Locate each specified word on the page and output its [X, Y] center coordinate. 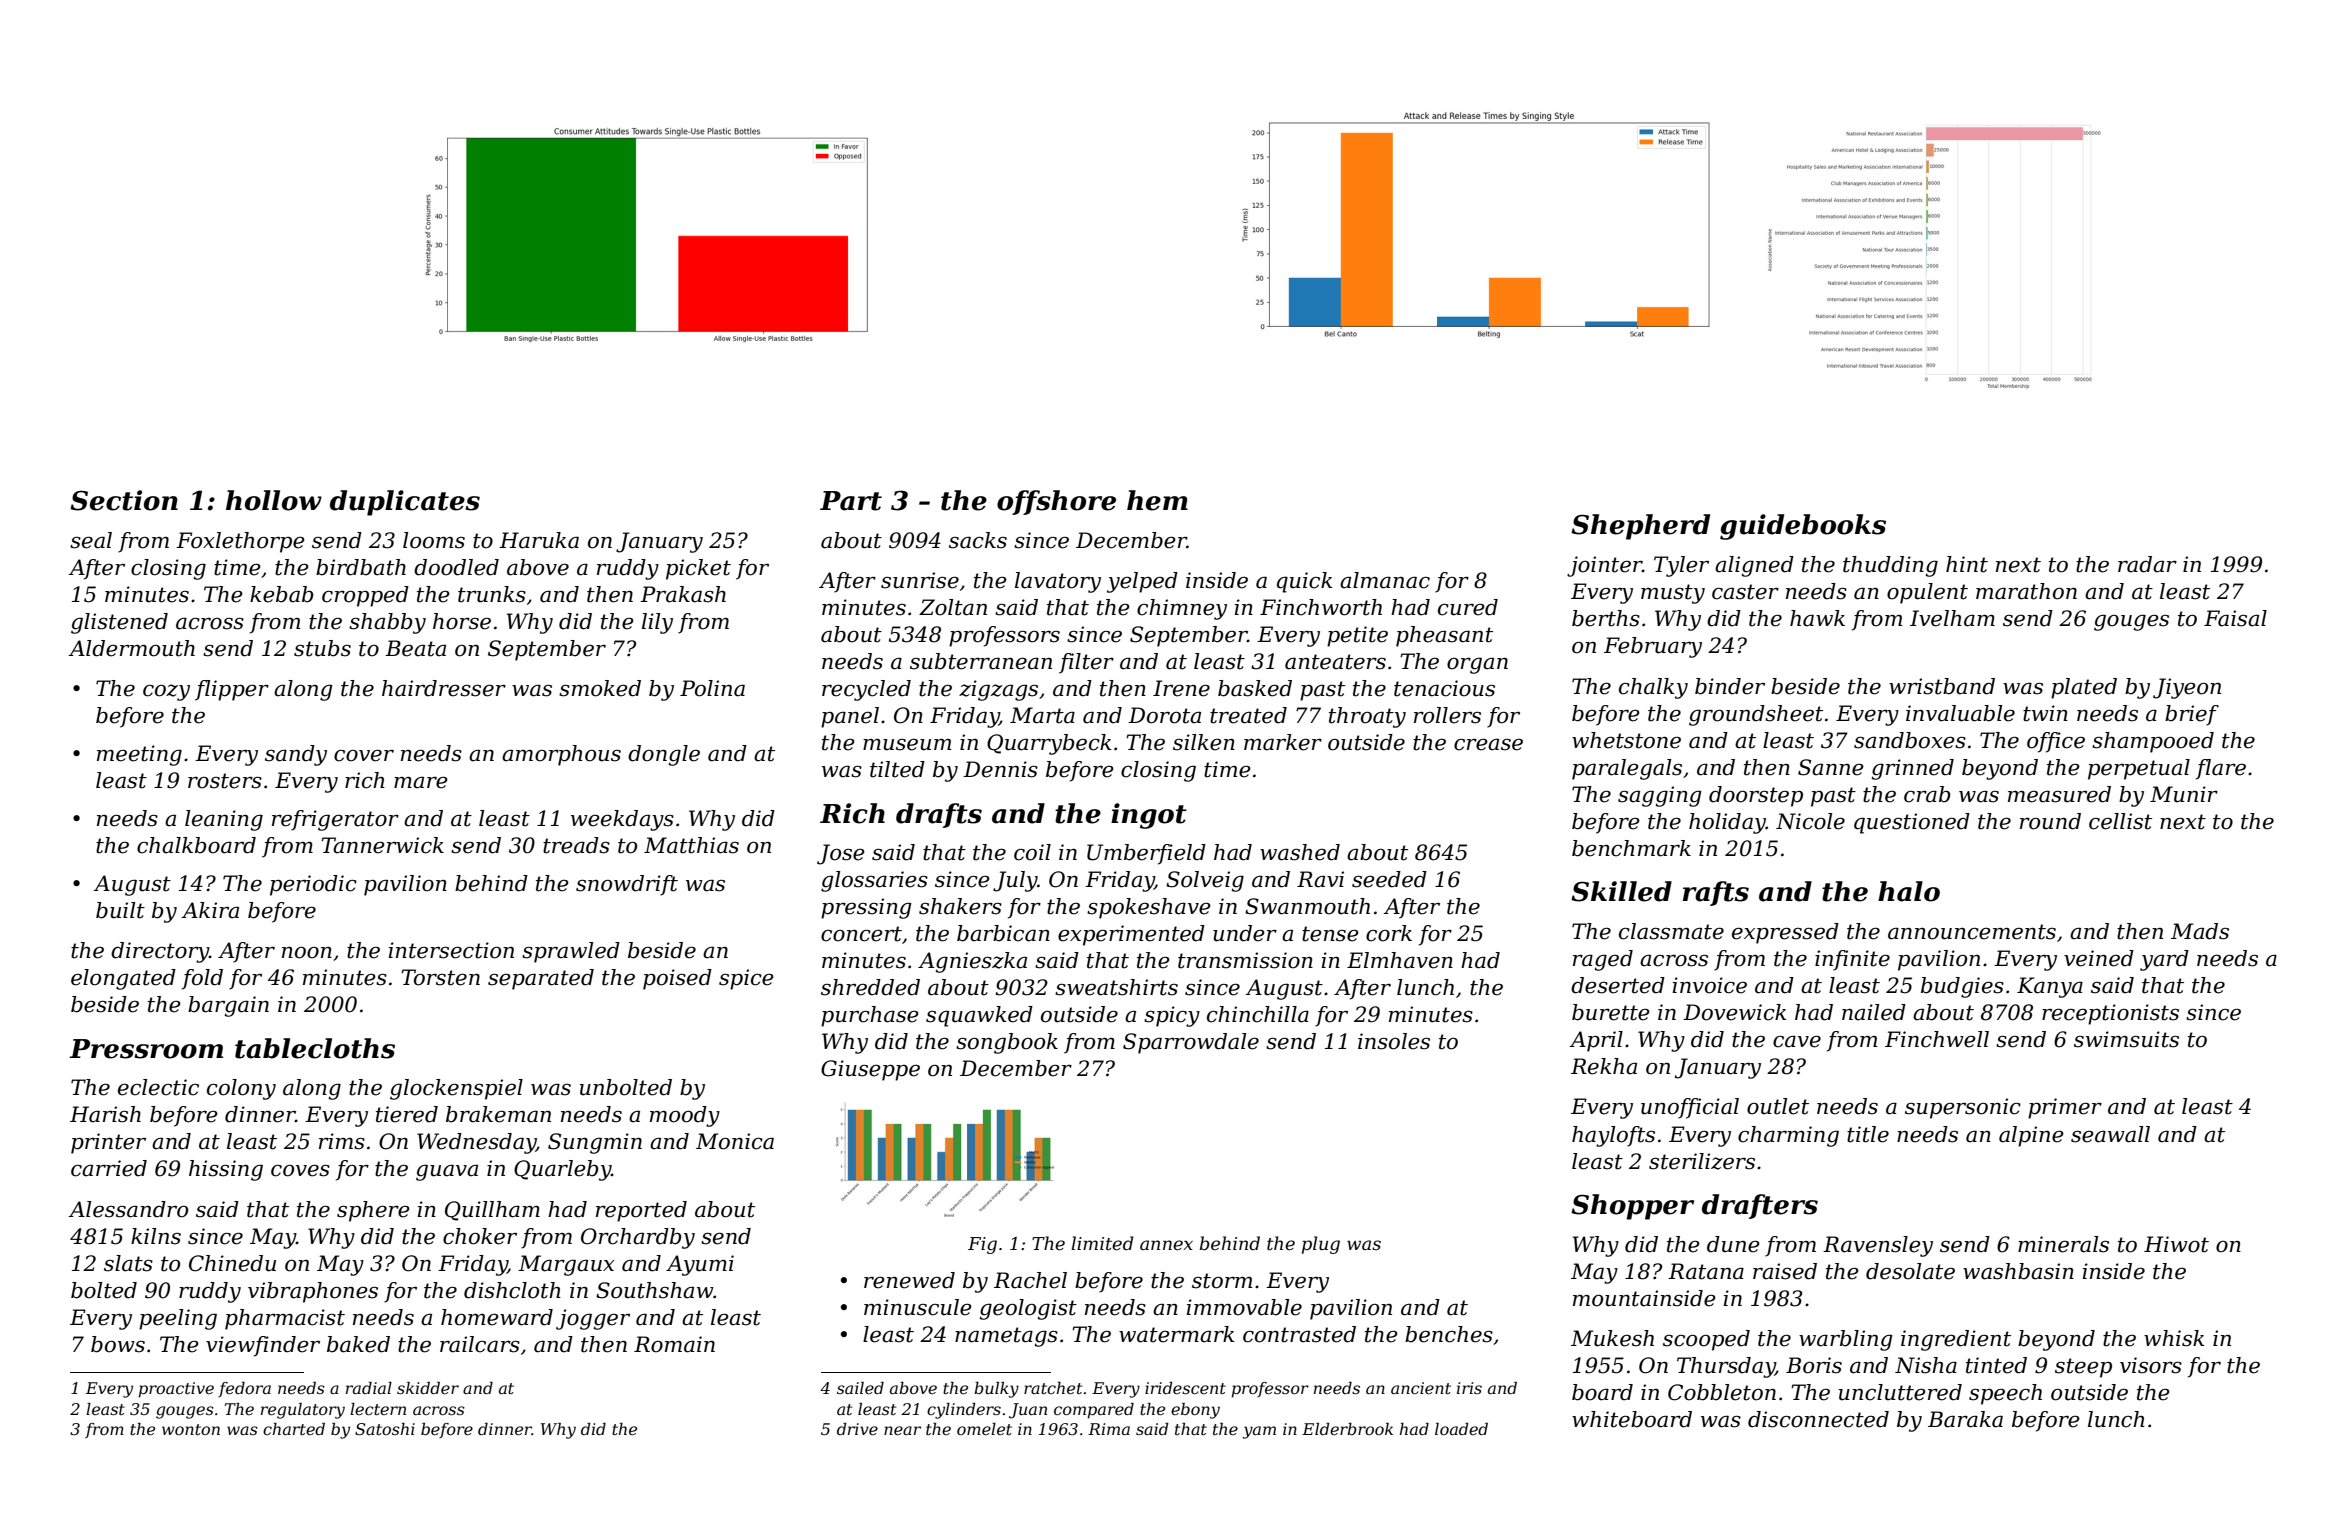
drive [857, 1429]
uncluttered [1900, 1392]
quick [1305, 582]
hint [1967, 564]
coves [300, 1170]
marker [1283, 742]
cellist [2120, 821]
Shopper [1632, 1207]
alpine [2031, 1136]
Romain [674, 1344]
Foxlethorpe [240, 542]
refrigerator [335, 820]
